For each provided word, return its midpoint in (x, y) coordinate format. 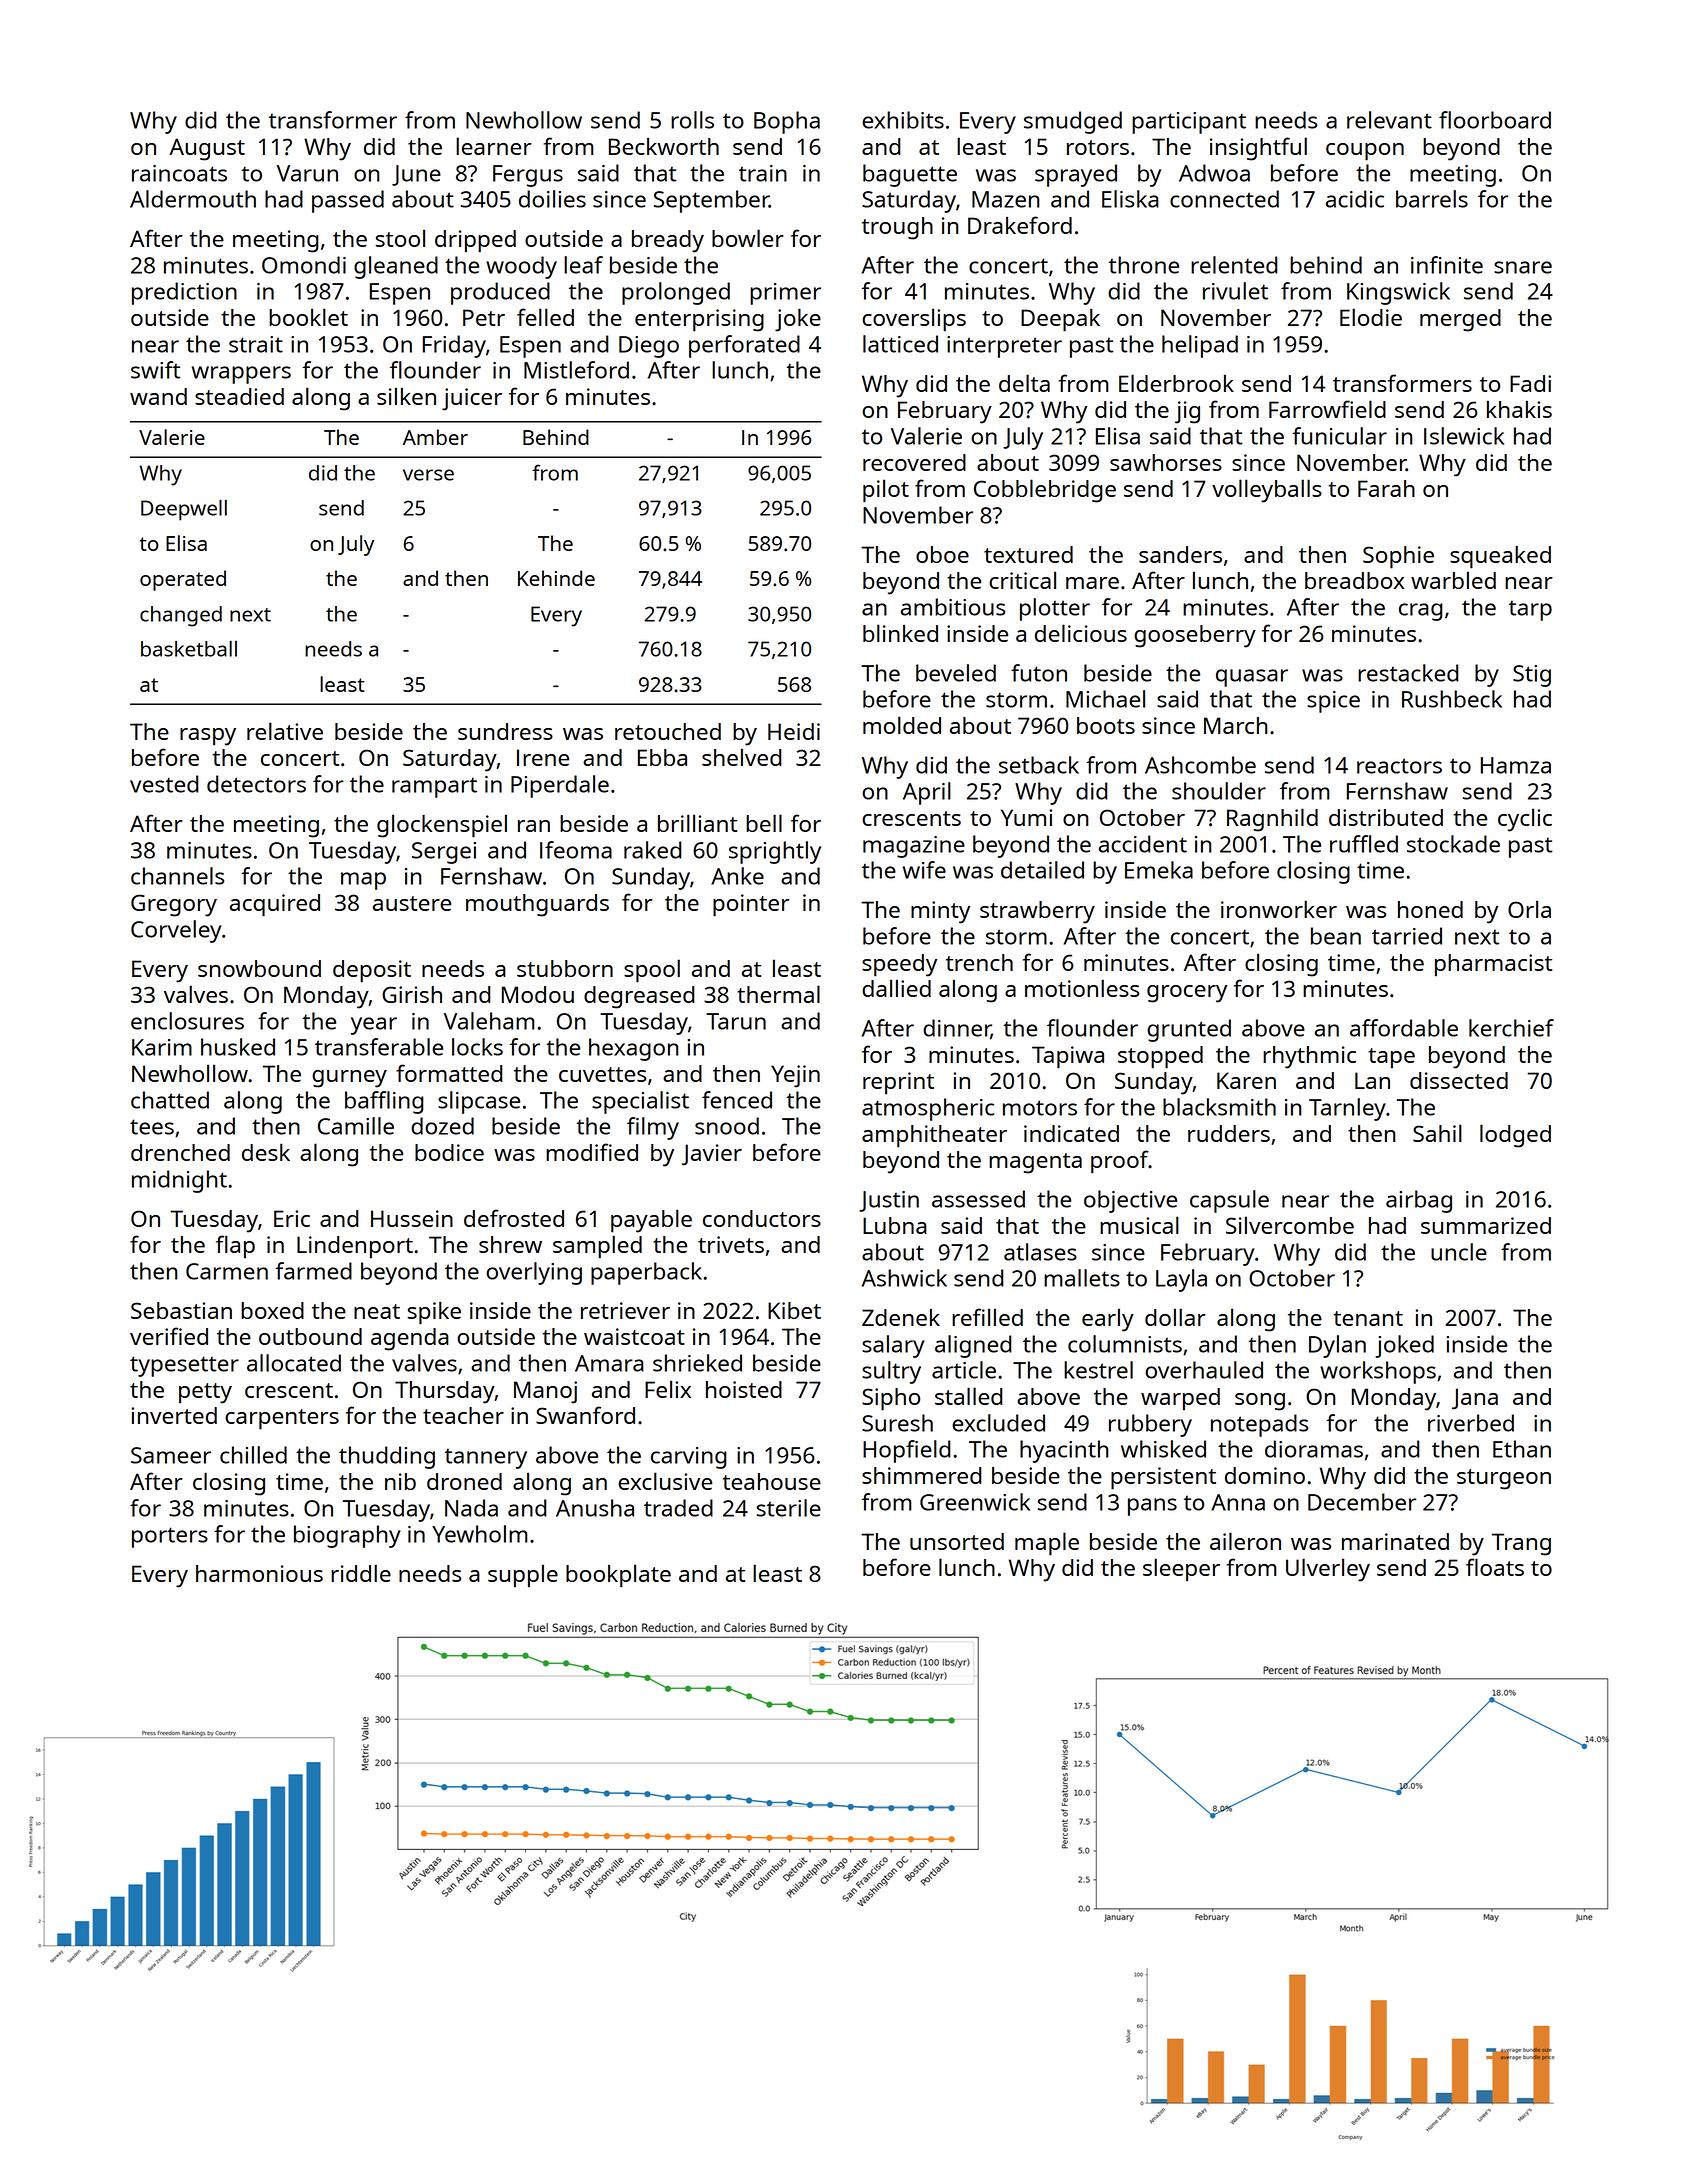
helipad (1200, 346)
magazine (914, 847)
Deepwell (184, 510)
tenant (1368, 1318)
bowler (748, 238)
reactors (1399, 766)
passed (348, 201)
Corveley (176, 931)
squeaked (1500, 557)
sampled (597, 1247)
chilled (253, 1455)
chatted (170, 1100)
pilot (886, 491)
